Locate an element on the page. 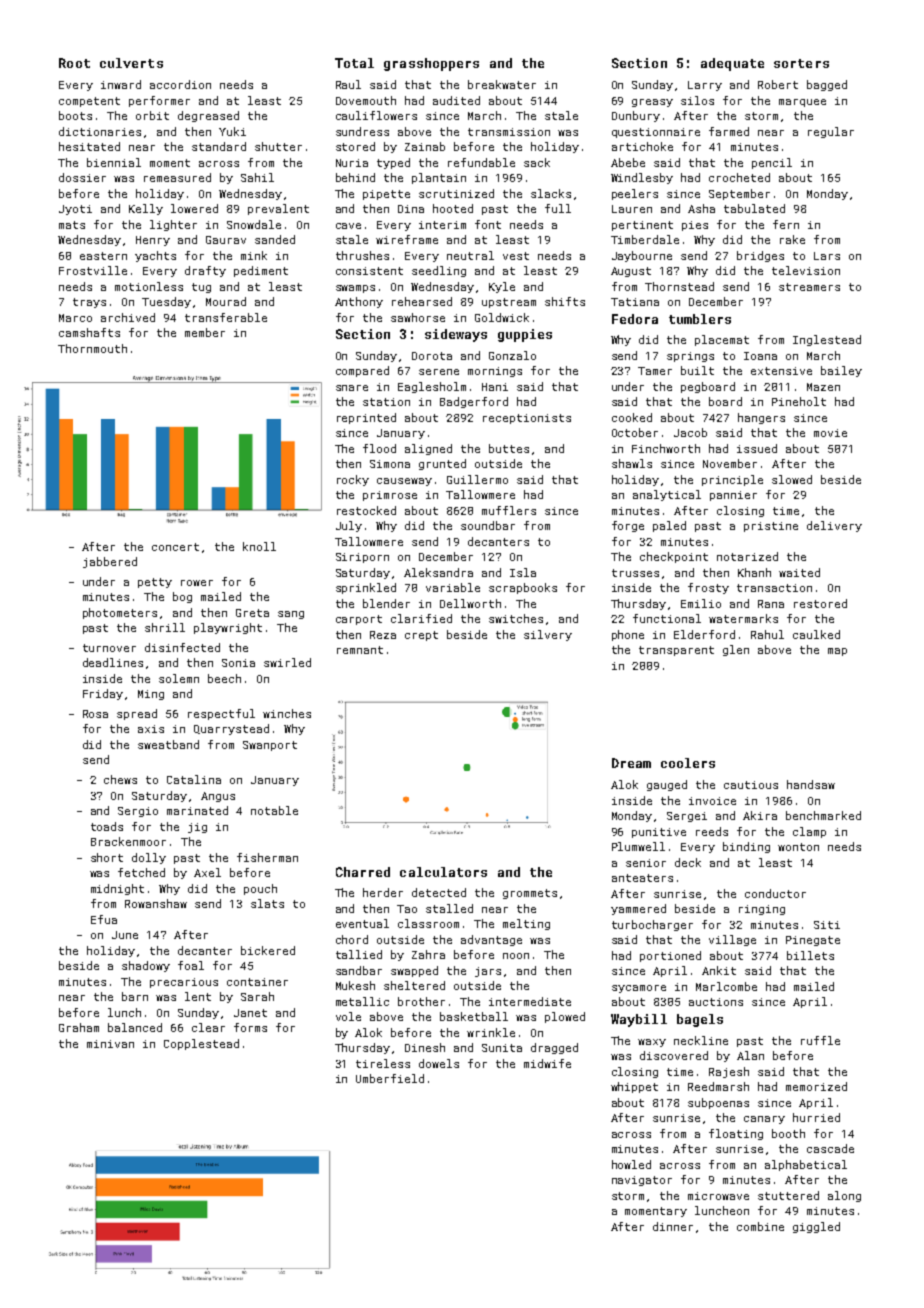 This document has height=1308, width=924. Thornmouth is located at coordinates (92, 348).
